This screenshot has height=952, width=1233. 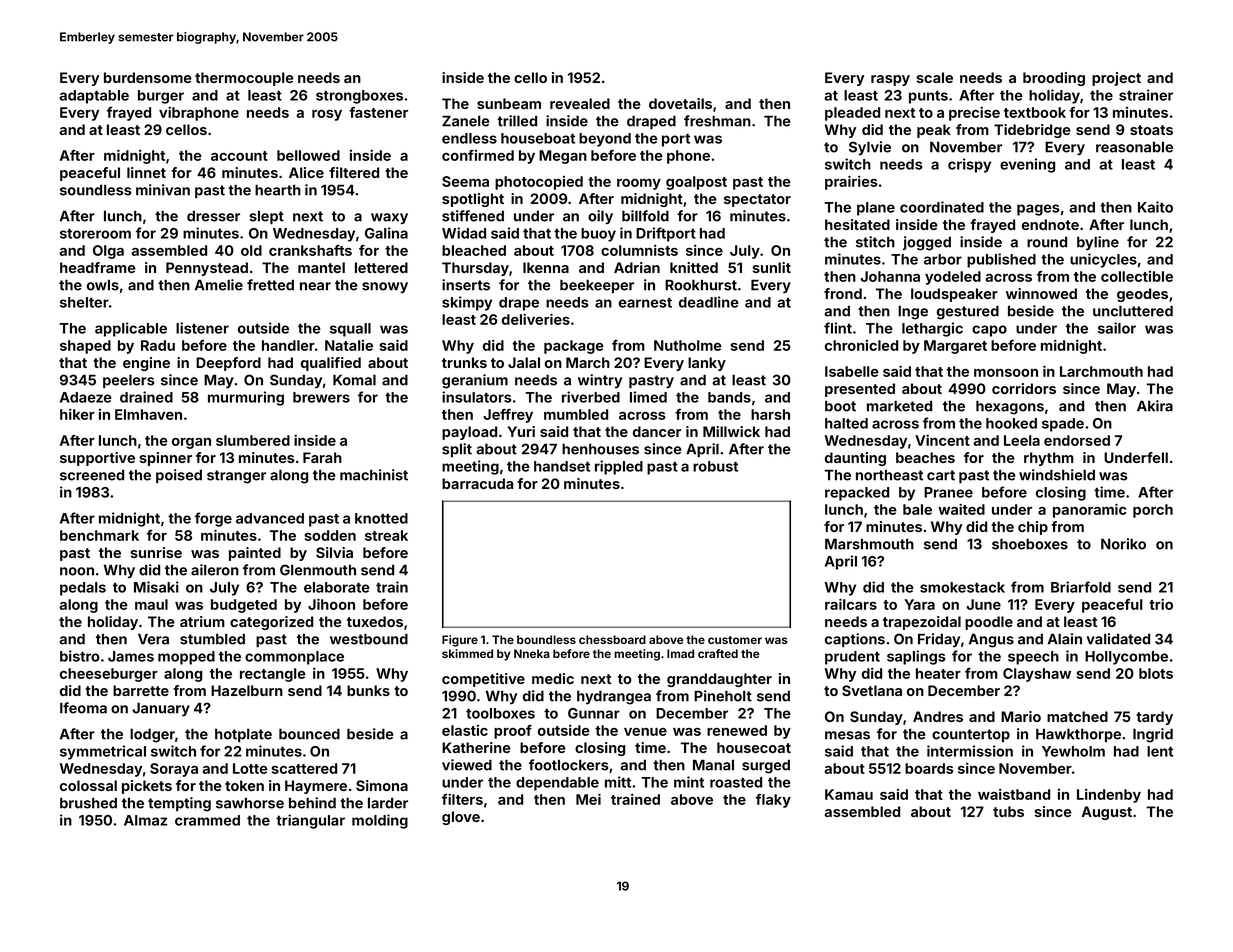 I want to click on flaky, so click(x=773, y=801).
